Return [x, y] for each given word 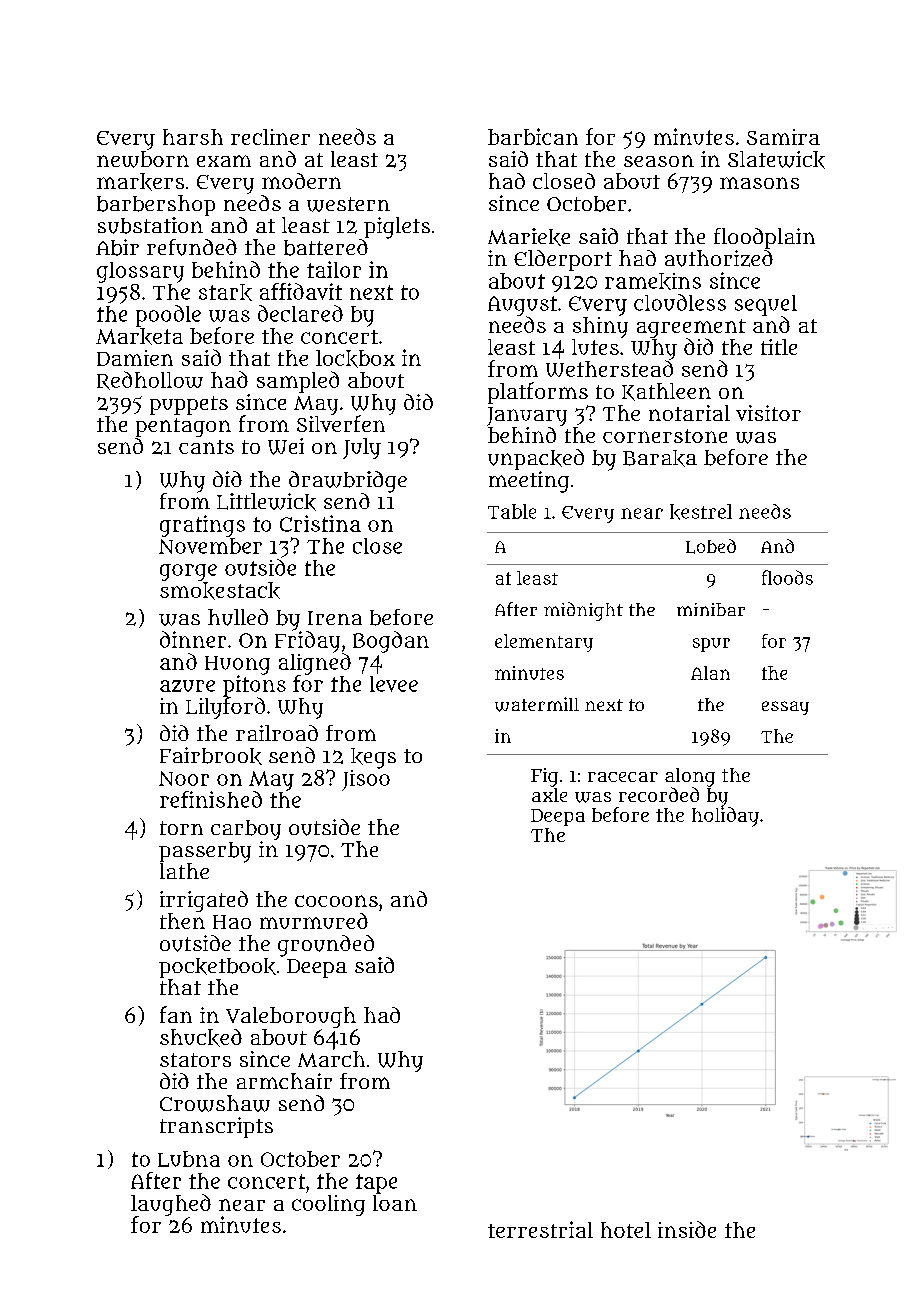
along [690, 777]
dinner [193, 639]
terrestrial [540, 1229]
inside [687, 1229]
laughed [171, 1205]
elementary [544, 643]
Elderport [563, 260]
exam [224, 161]
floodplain [764, 238]
